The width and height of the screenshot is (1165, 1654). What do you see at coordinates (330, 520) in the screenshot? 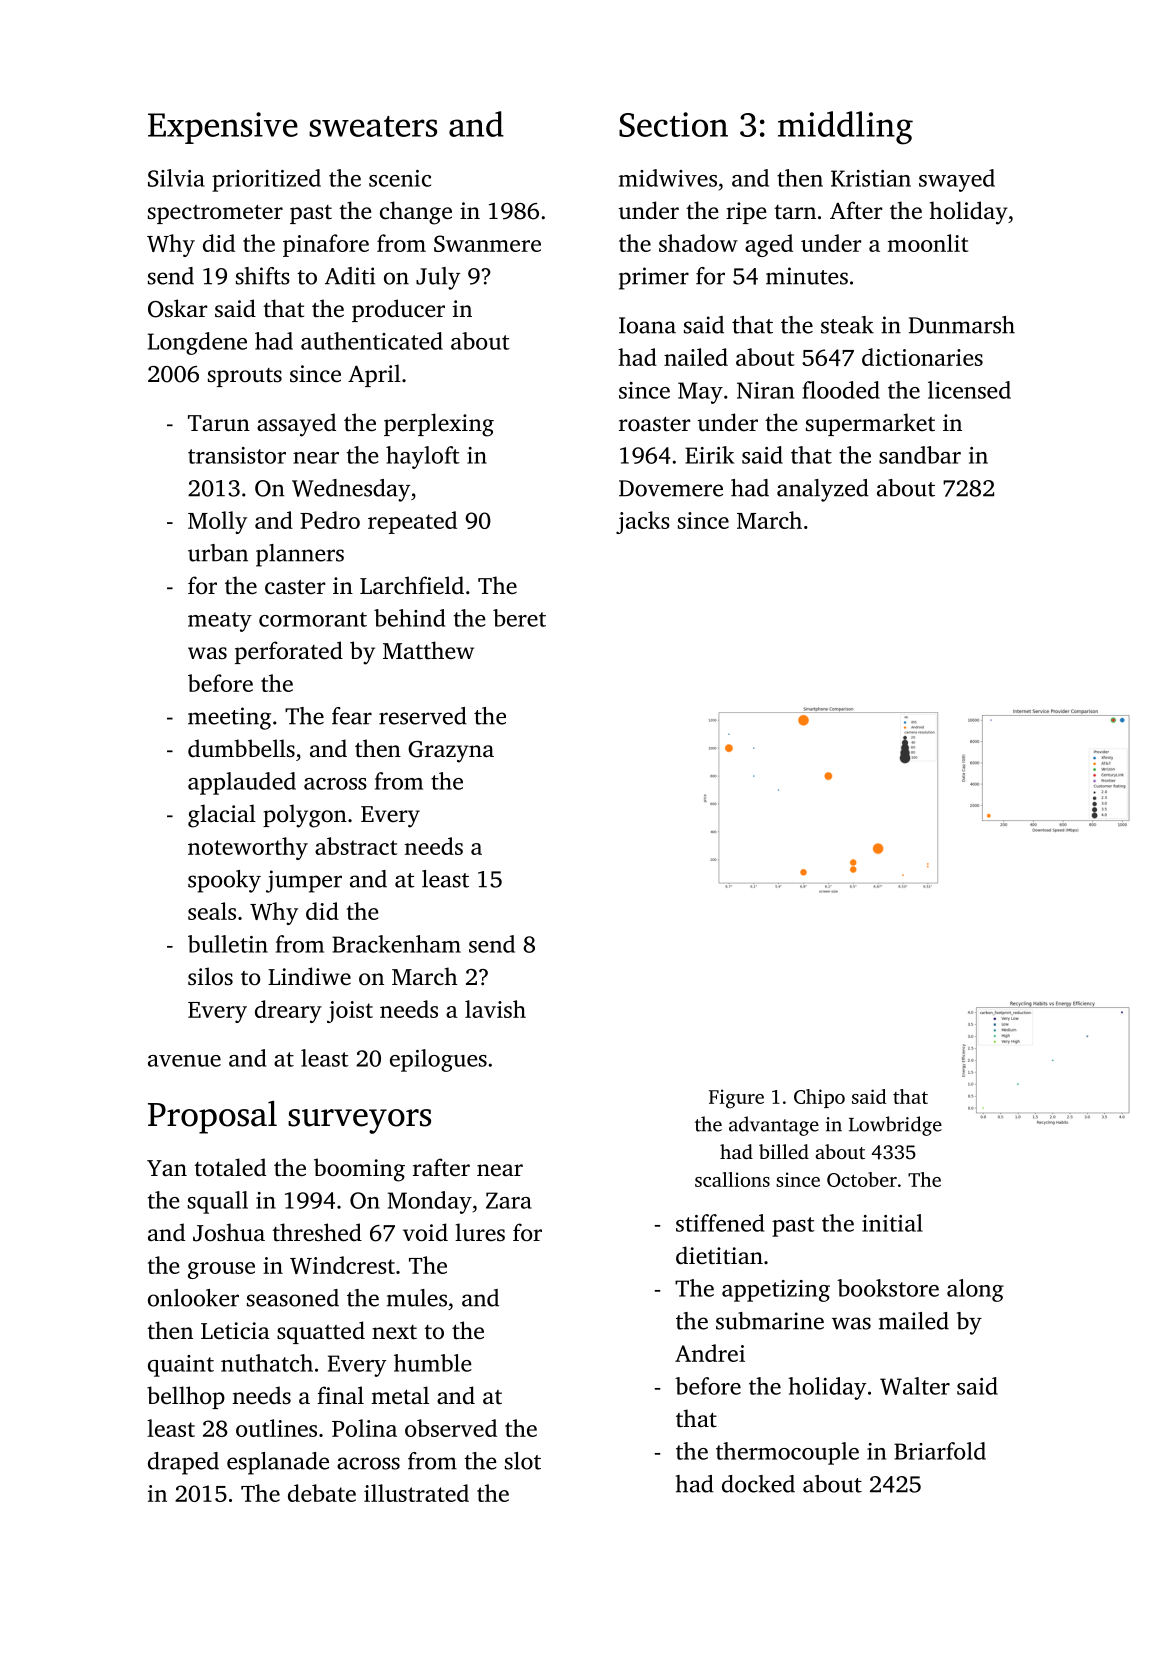
I see `Pedro` at bounding box center [330, 520].
